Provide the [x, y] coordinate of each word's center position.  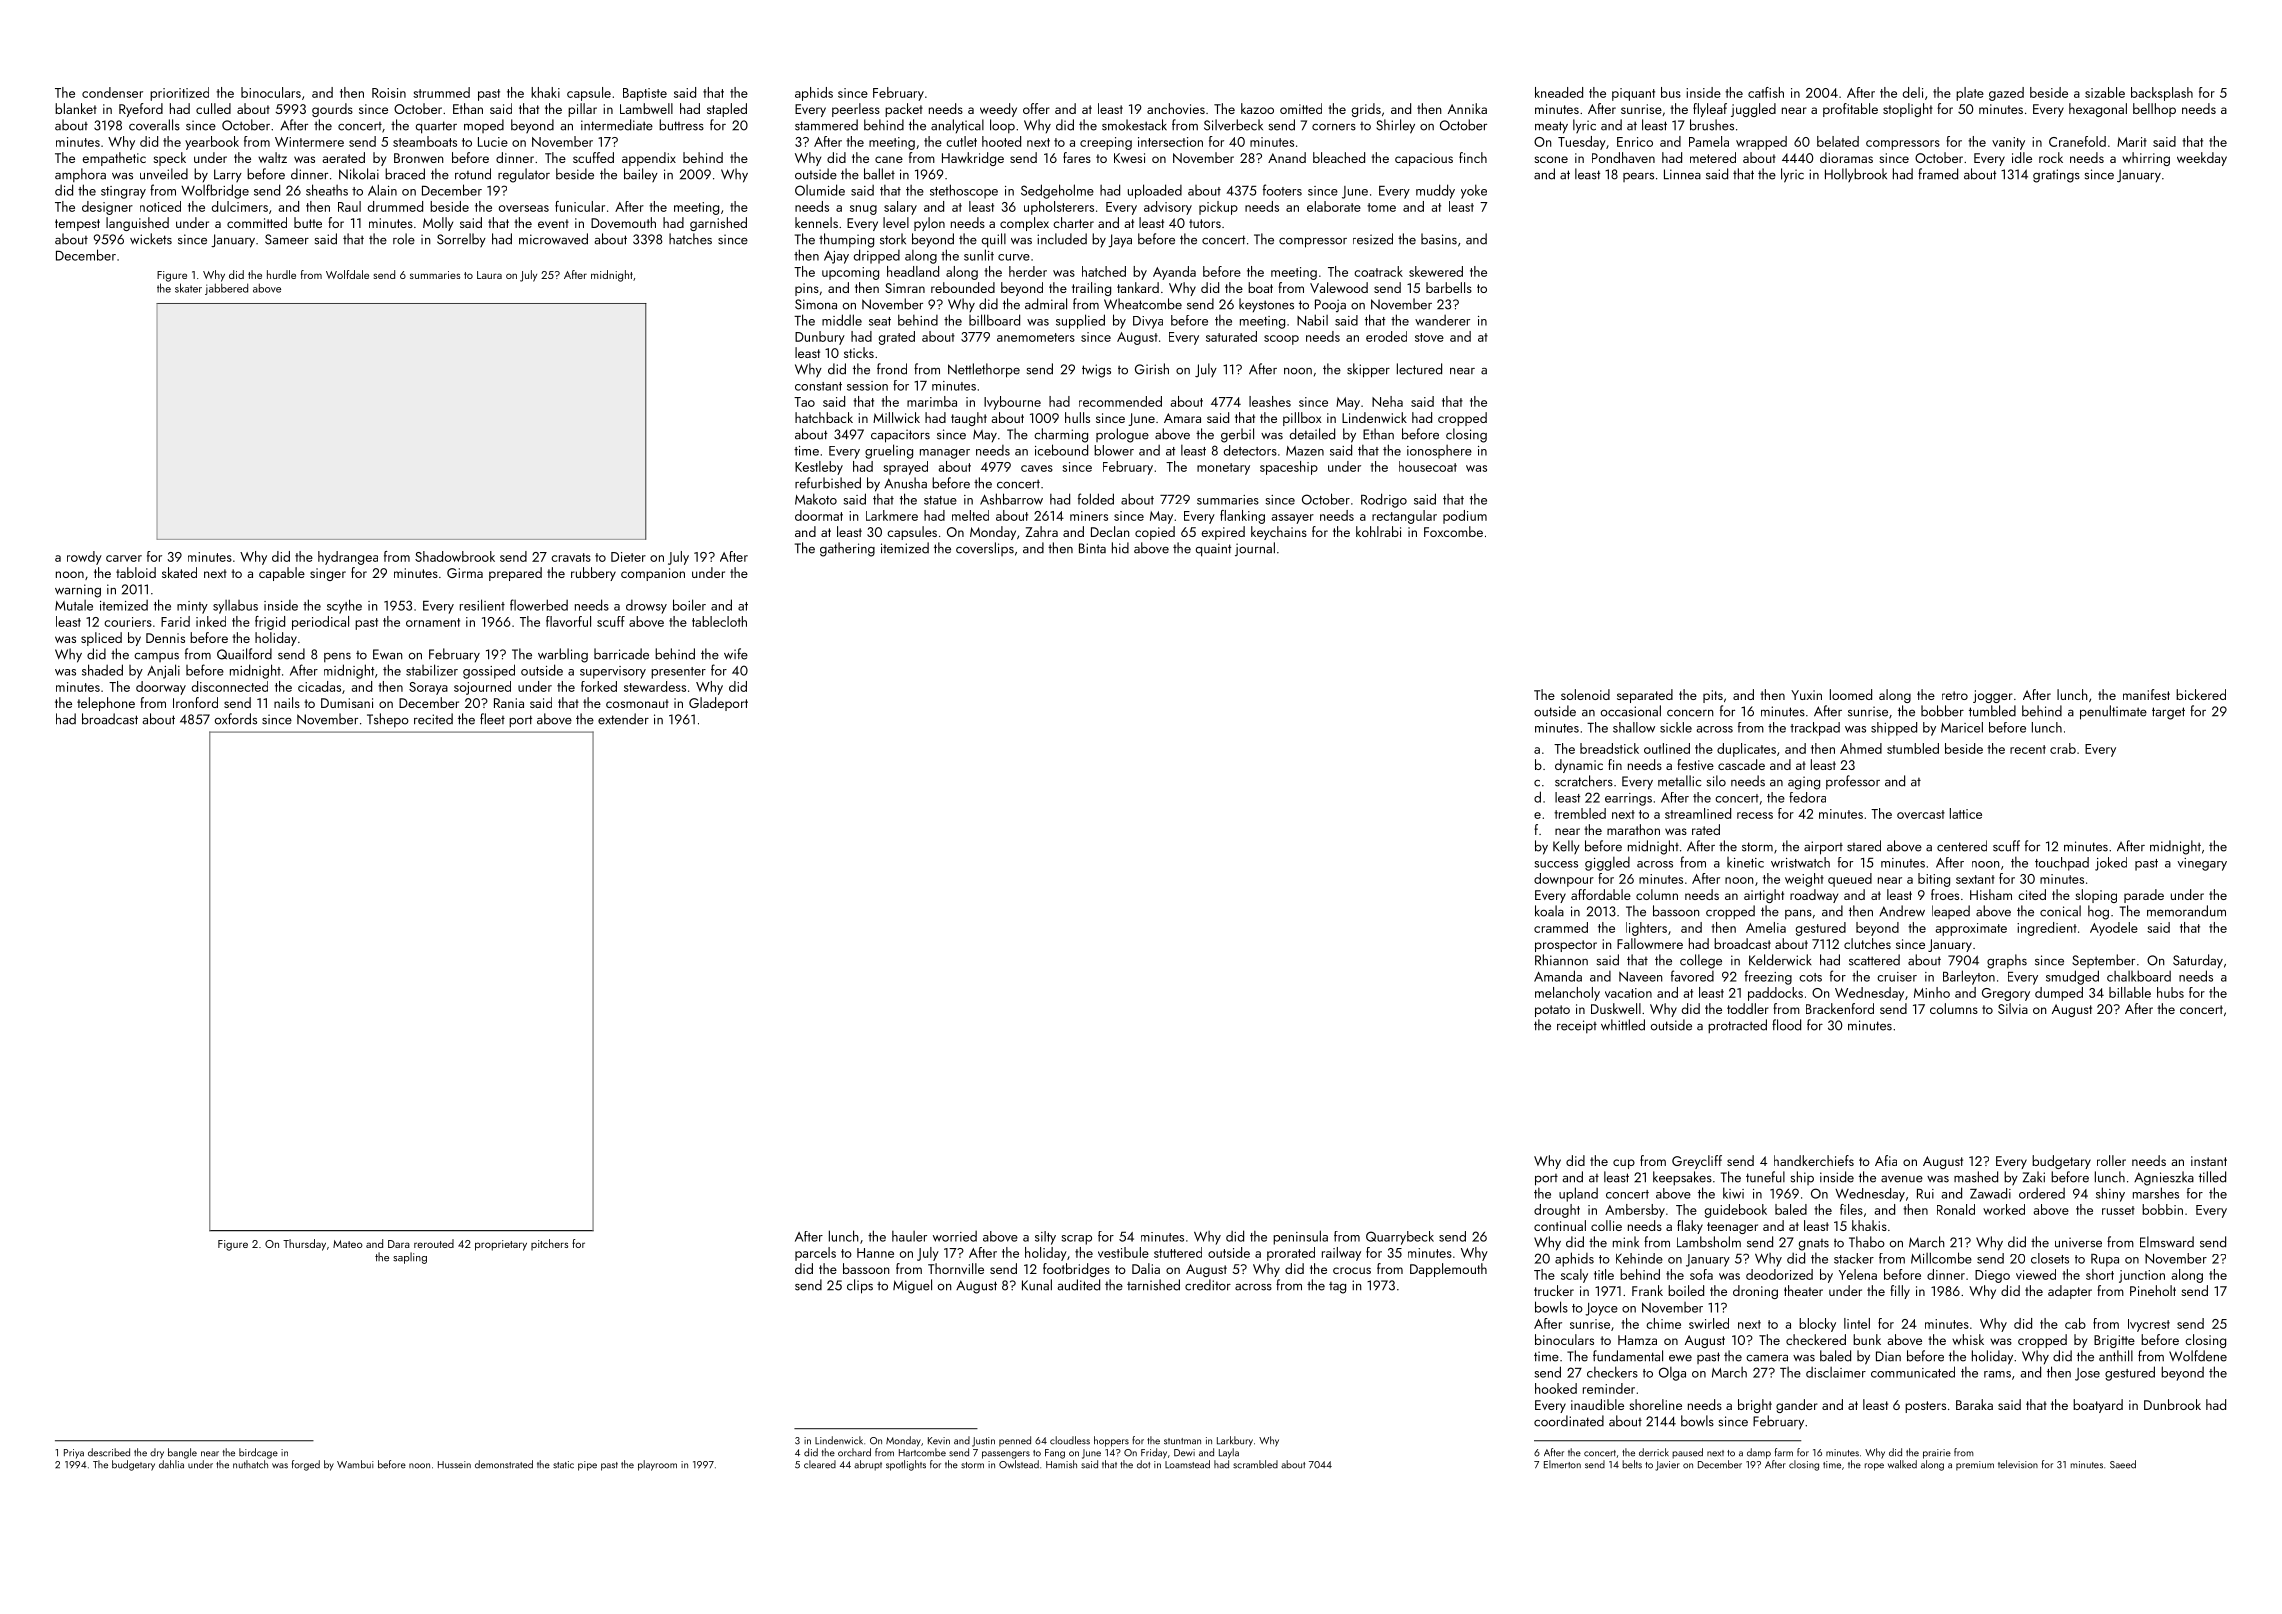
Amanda [1558, 976]
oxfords [236, 719]
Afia [1886, 1160]
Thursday [304, 1245]
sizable [2105, 92]
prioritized [179, 94]
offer [1036, 108]
